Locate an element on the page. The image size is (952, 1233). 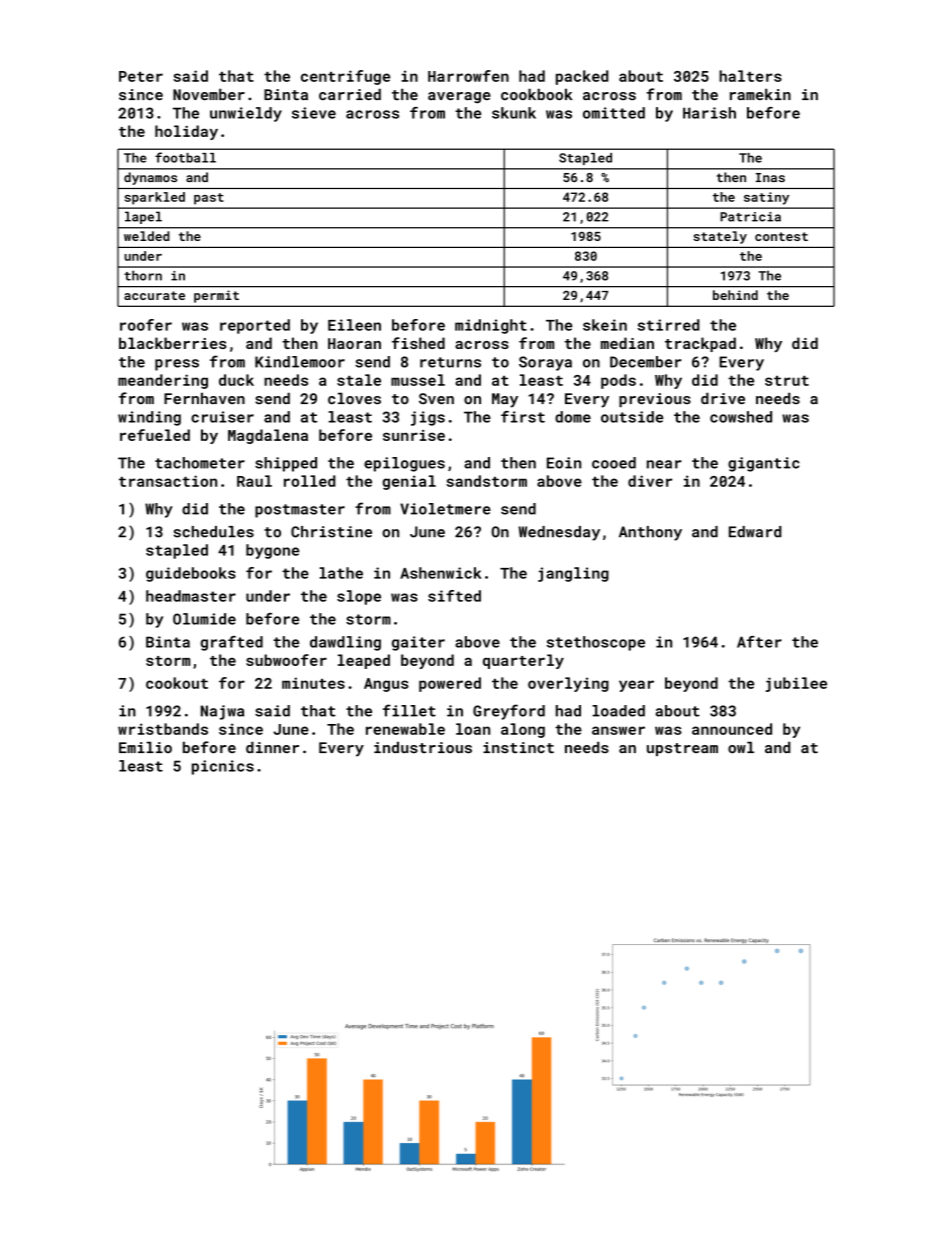
sieve is located at coordinates (314, 113).
